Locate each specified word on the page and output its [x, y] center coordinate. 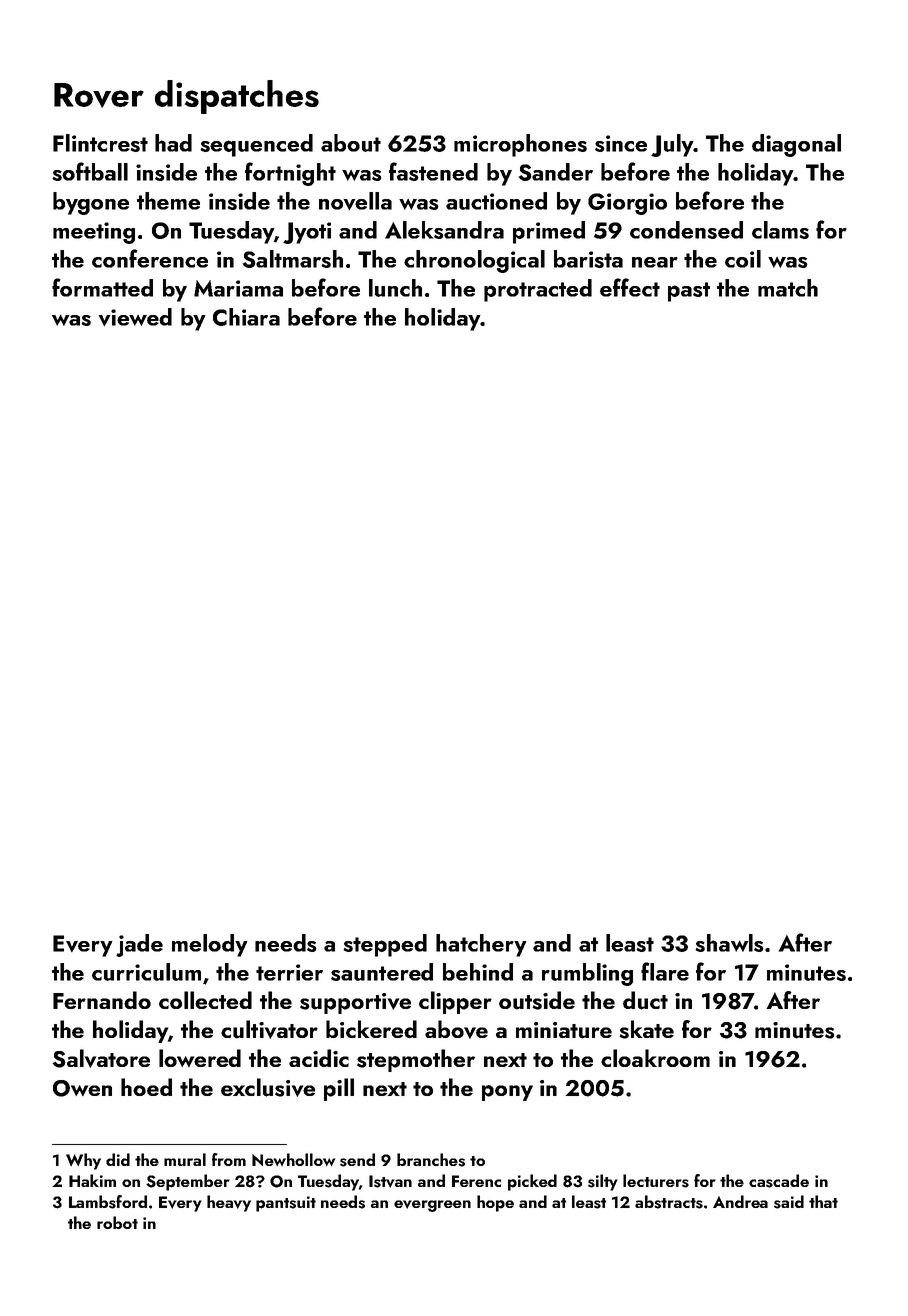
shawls [729, 943]
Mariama [238, 288]
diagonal [796, 145]
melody [210, 945]
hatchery [481, 945]
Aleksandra [444, 230]
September [188, 1182]
